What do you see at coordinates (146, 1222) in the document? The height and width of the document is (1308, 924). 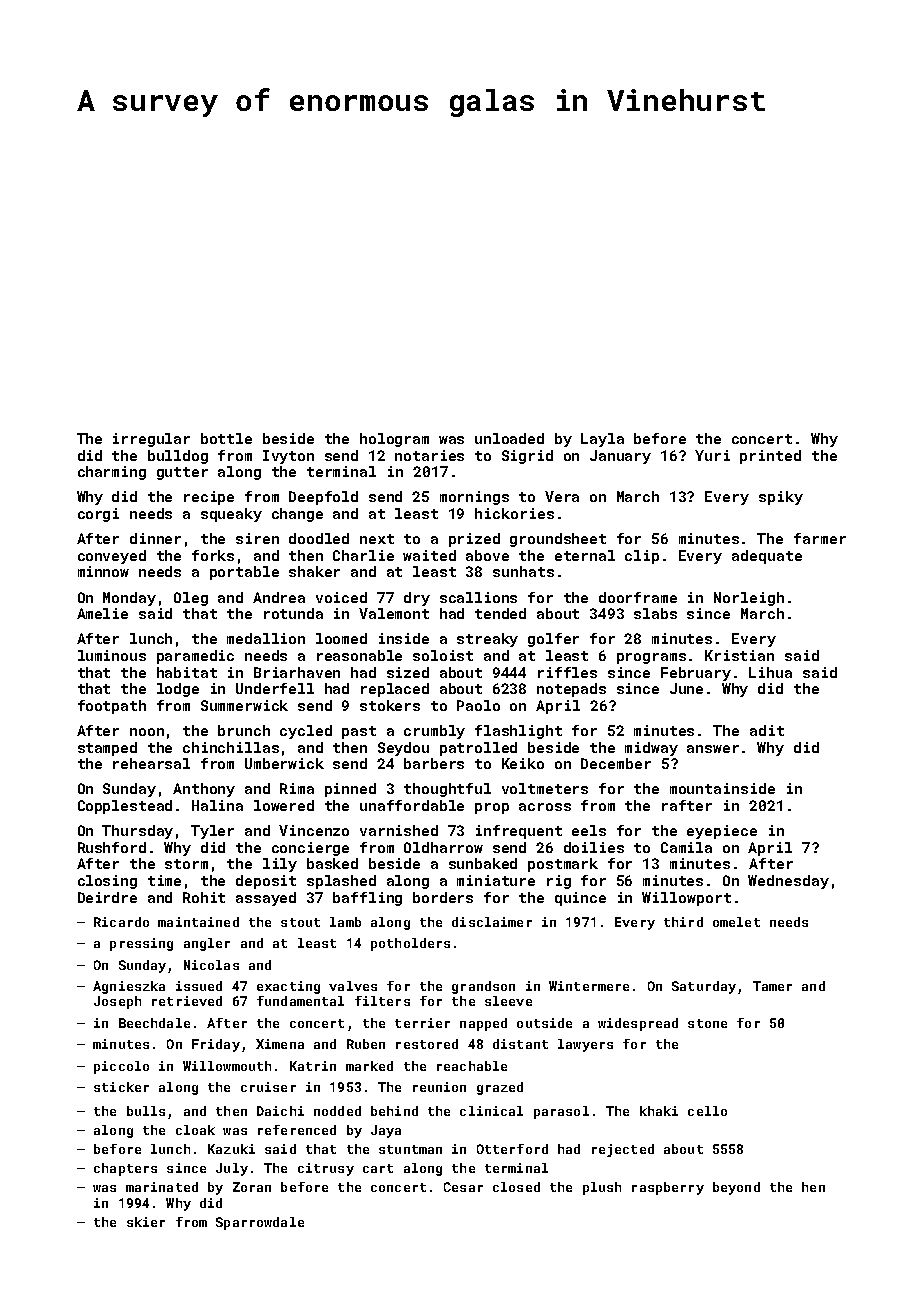 I see `skier` at bounding box center [146, 1222].
